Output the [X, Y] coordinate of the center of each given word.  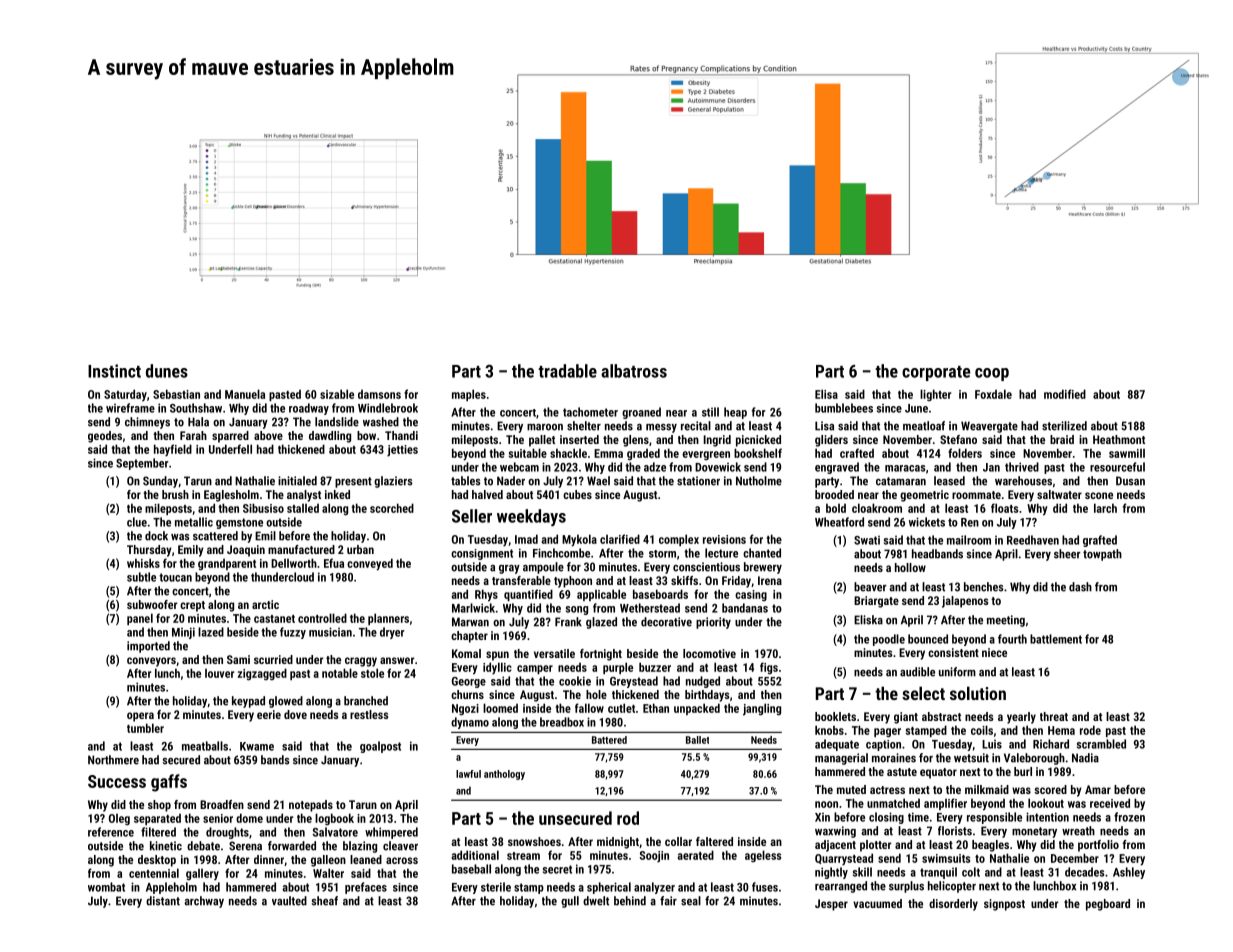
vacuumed [877, 903]
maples [469, 395]
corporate [936, 373]
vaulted [289, 901]
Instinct [114, 371]
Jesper [831, 905]
